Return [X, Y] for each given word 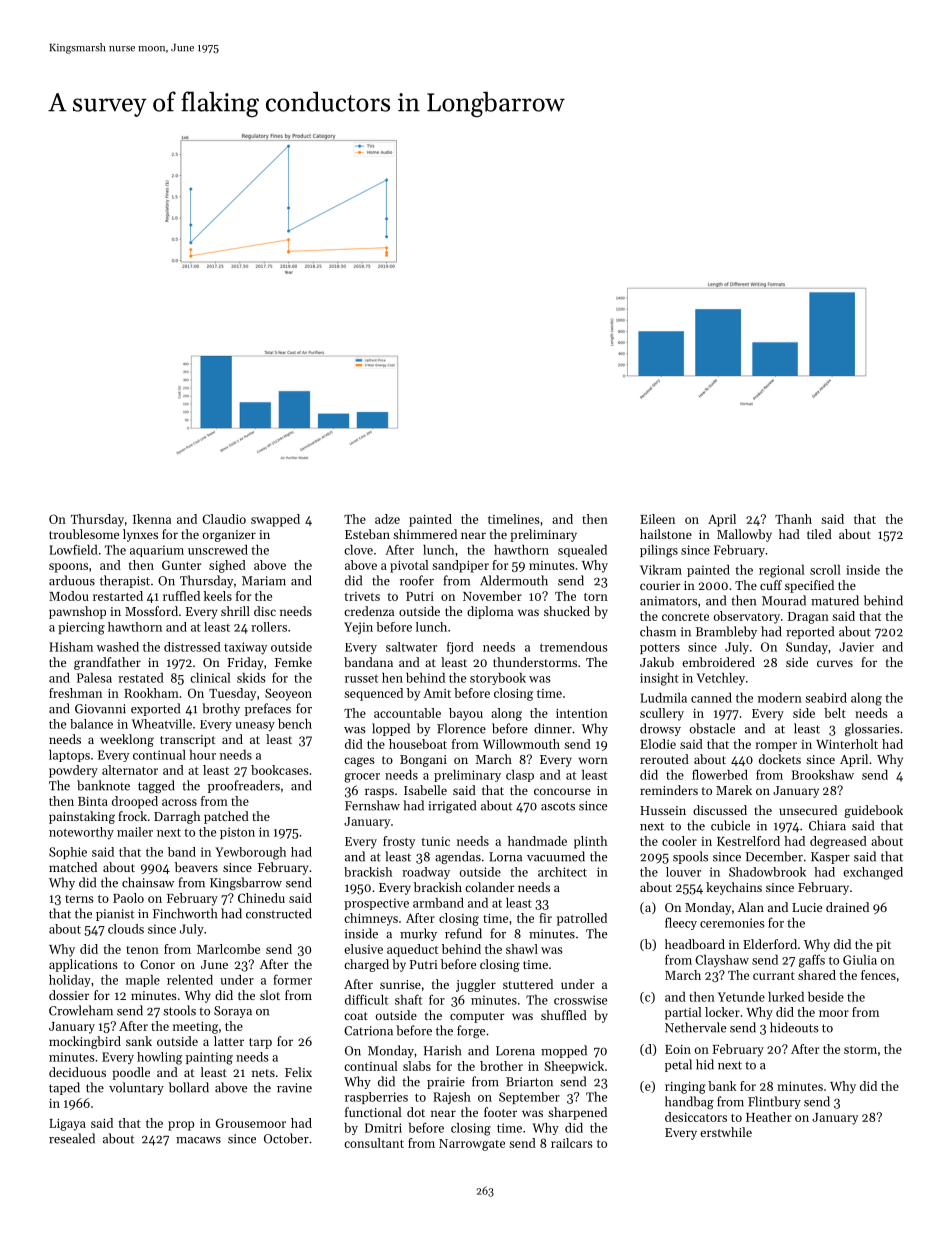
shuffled [564, 1015]
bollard [189, 1087]
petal [678, 1065]
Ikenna [152, 519]
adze [387, 519]
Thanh [793, 519]
